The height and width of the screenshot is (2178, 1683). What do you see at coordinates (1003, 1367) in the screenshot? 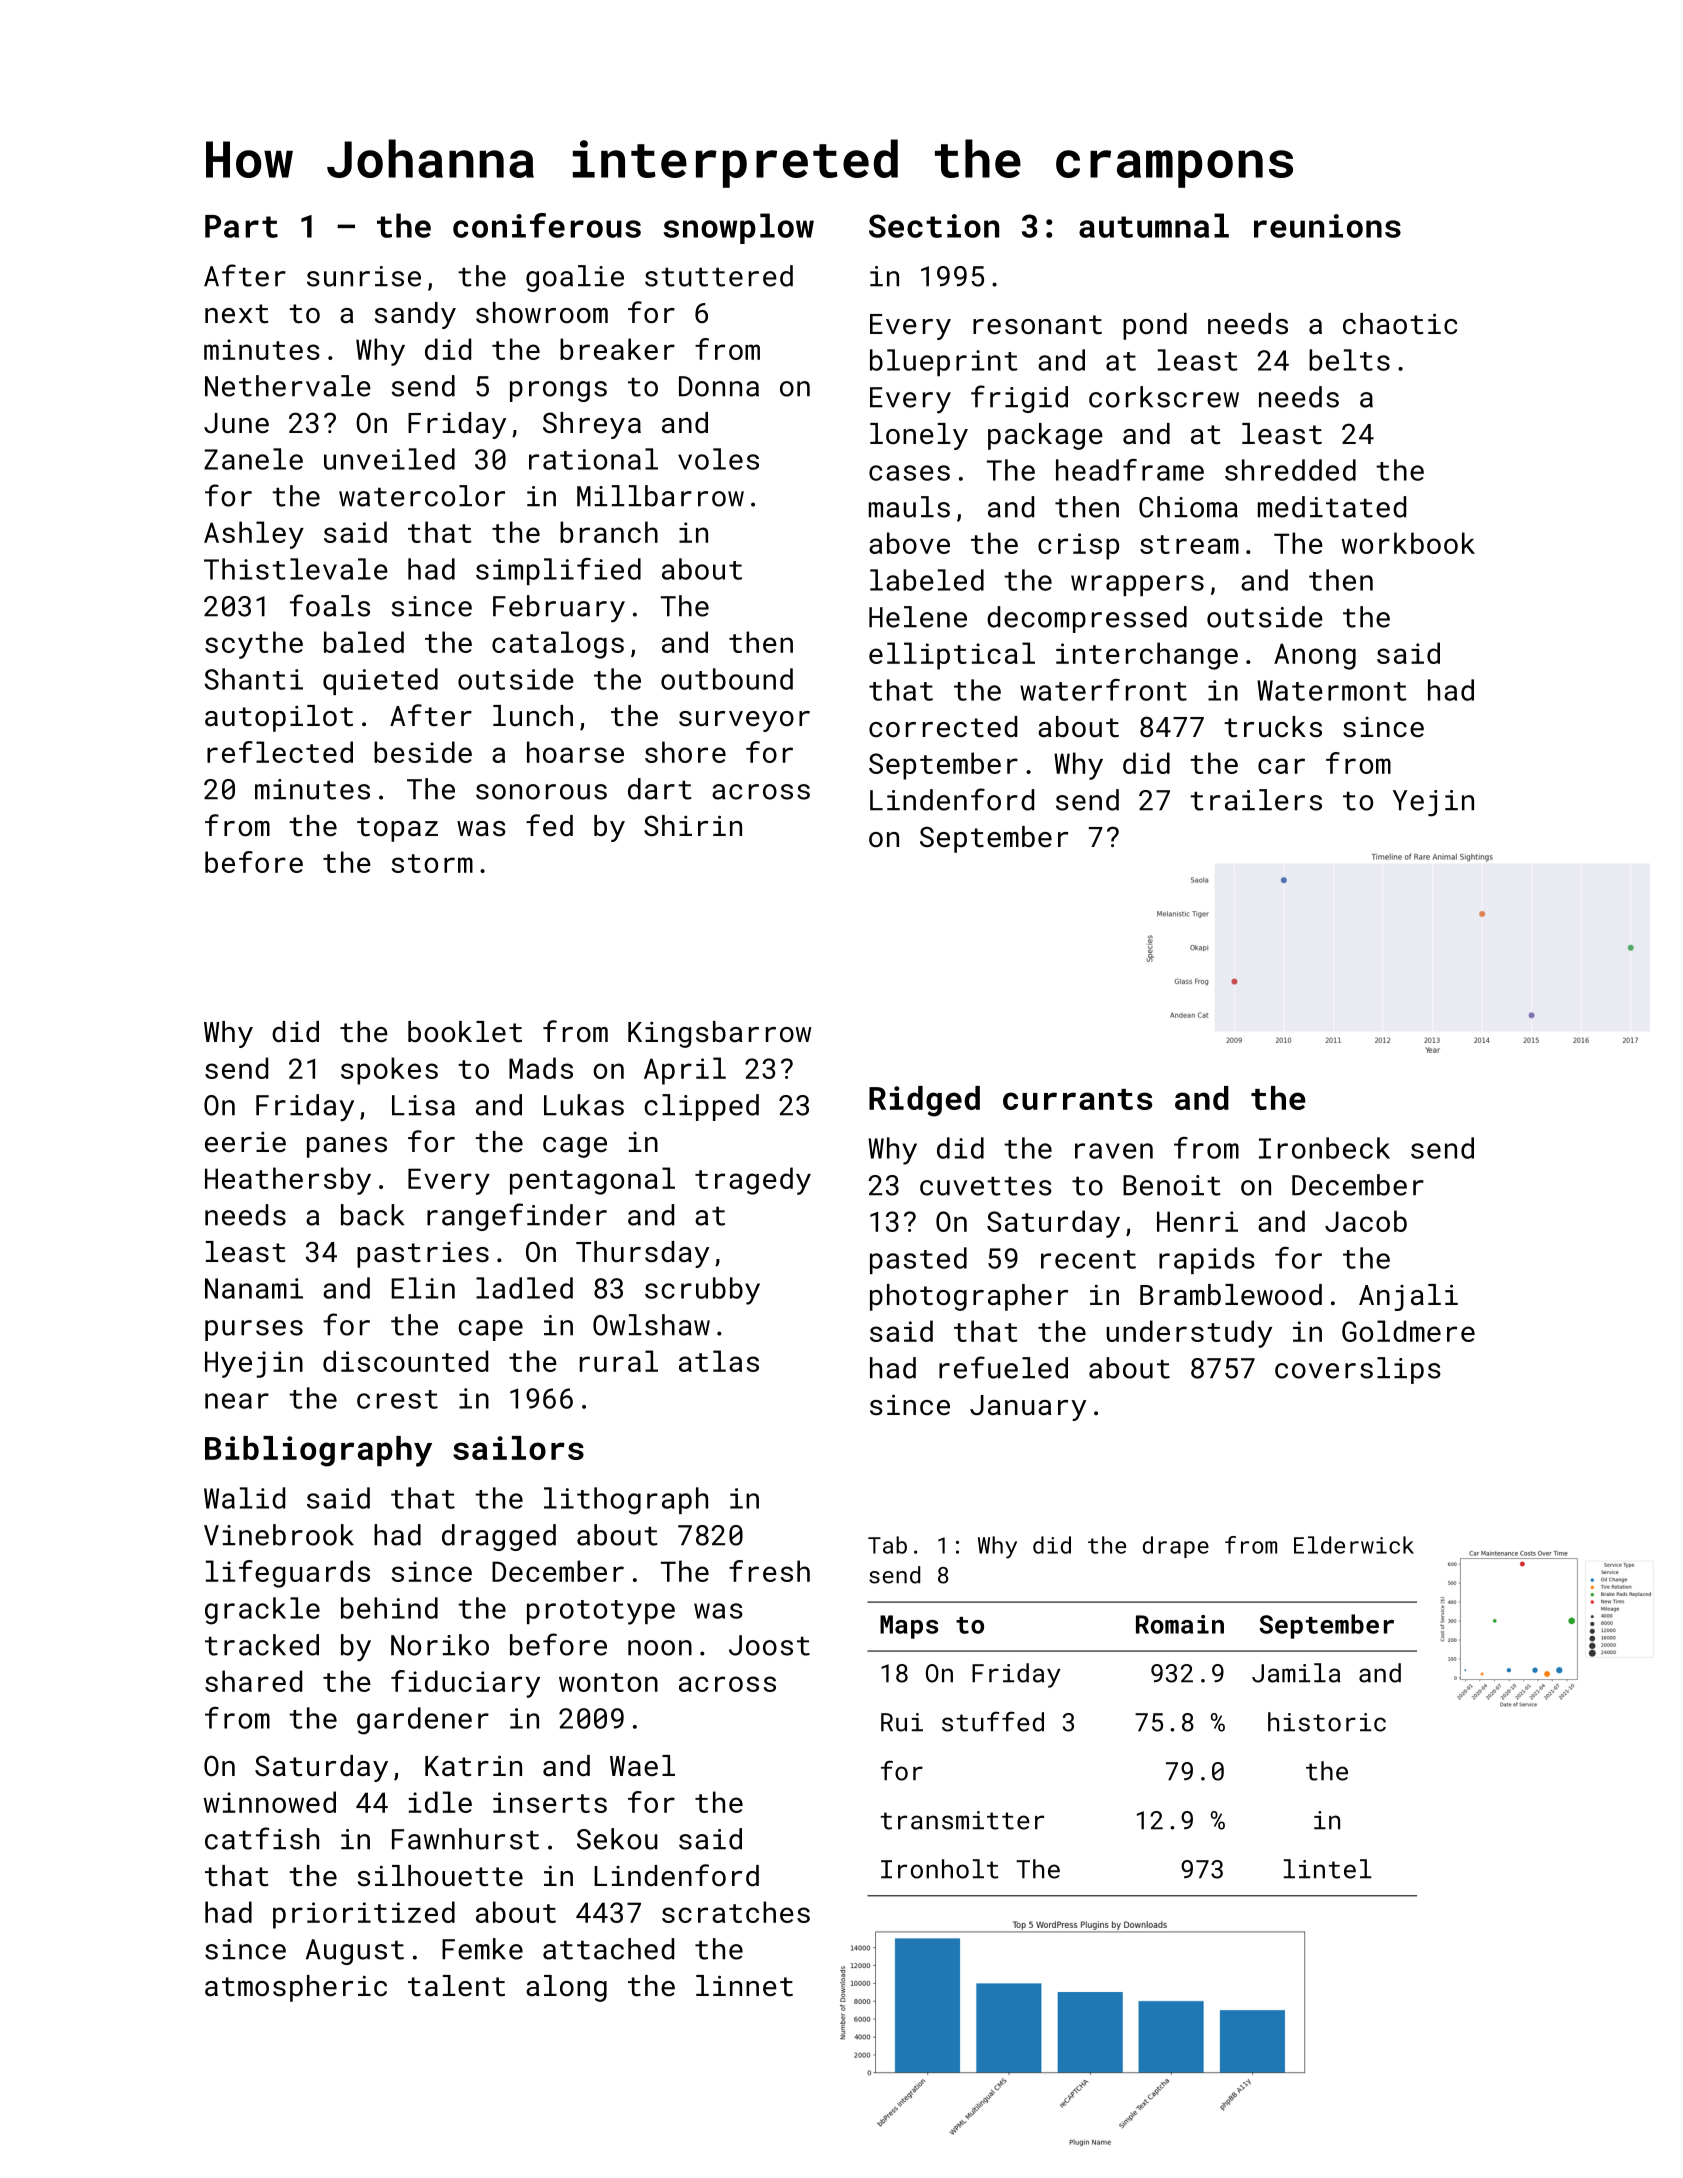
I see `refueled` at bounding box center [1003, 1367].
